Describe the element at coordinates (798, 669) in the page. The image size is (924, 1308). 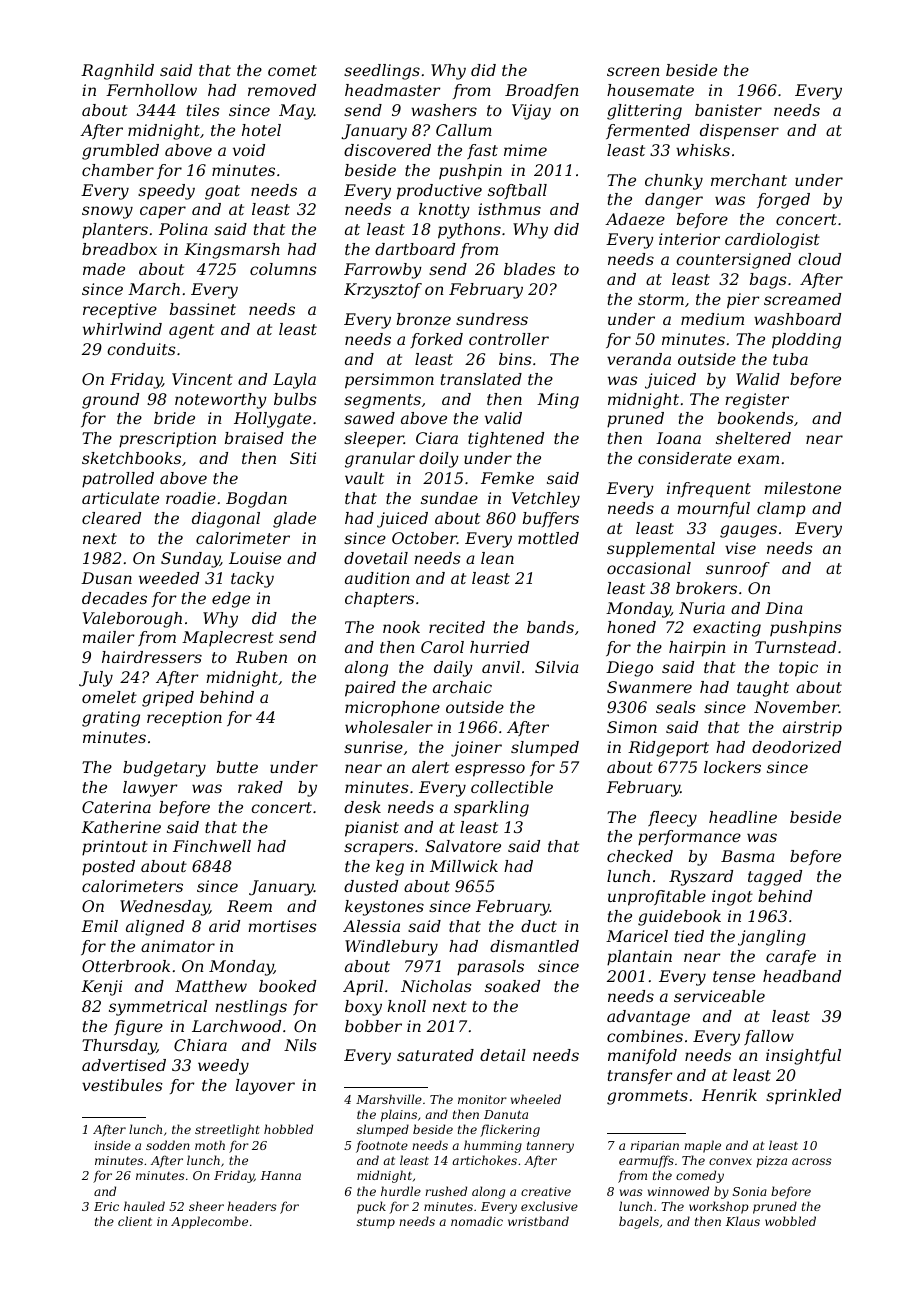
I see `topic` at that location.
